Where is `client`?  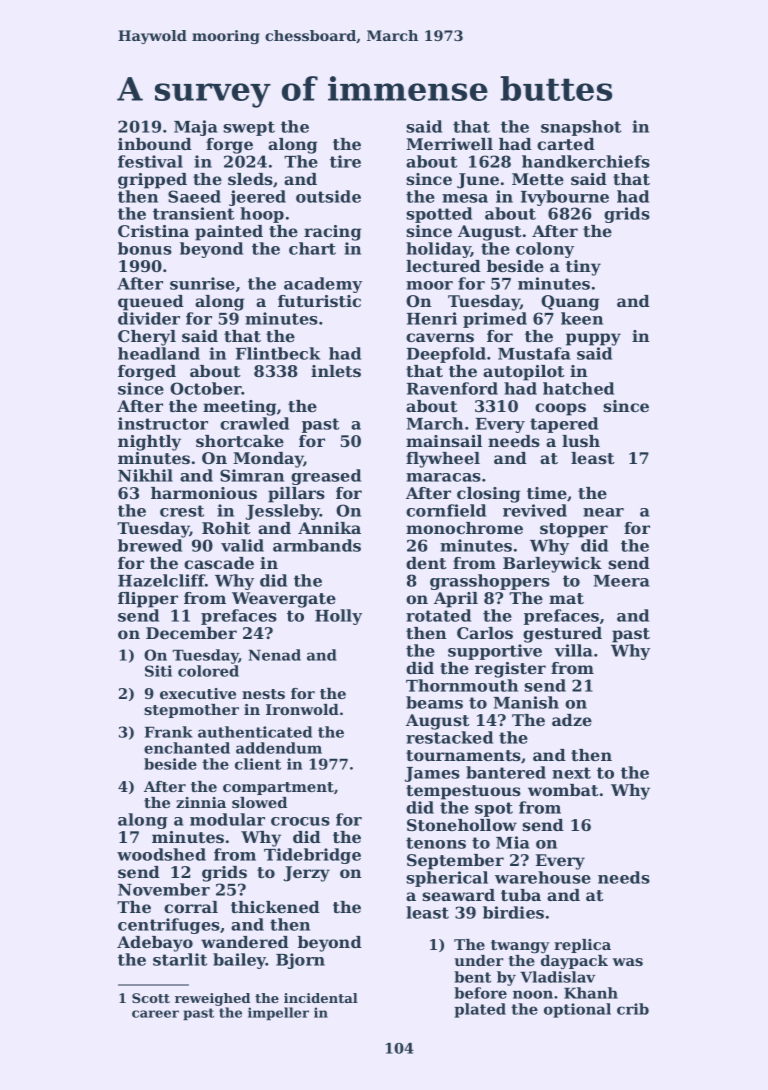
client is located at coordinates (258, 764).
